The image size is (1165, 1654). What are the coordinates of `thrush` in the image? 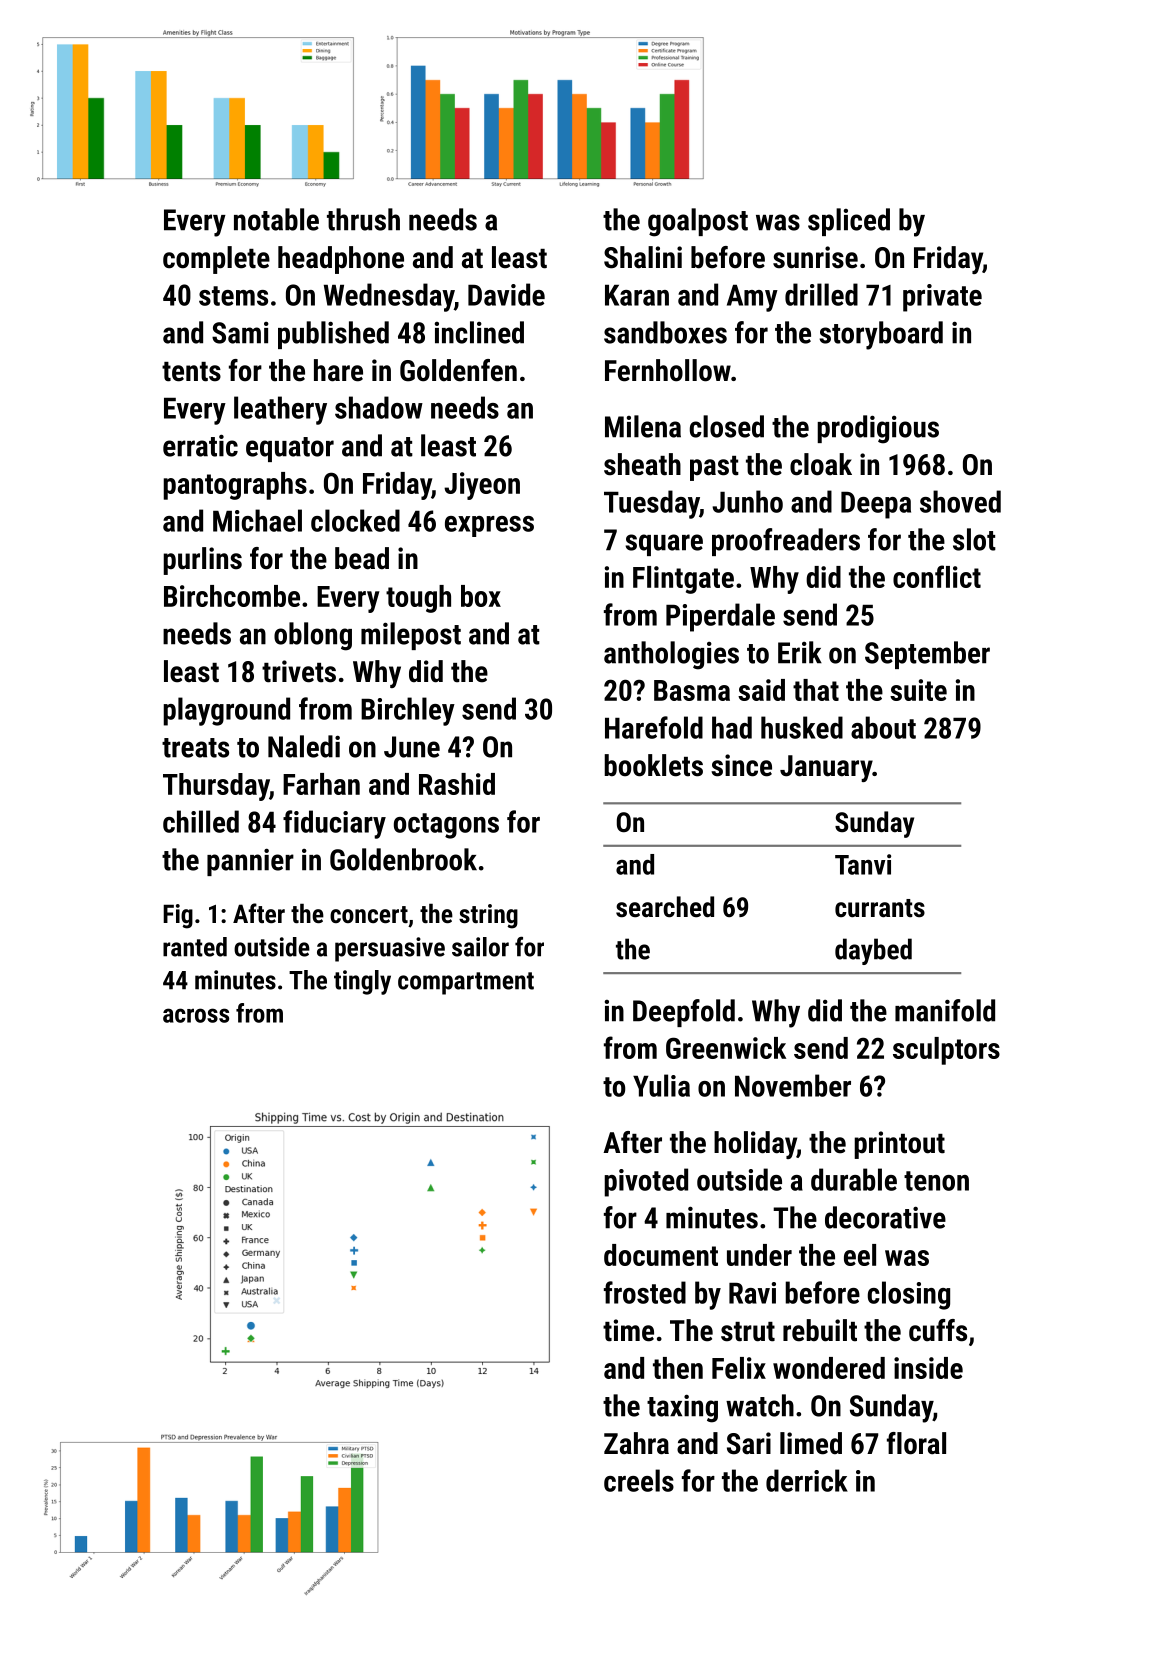 It's located at (363, 219).
